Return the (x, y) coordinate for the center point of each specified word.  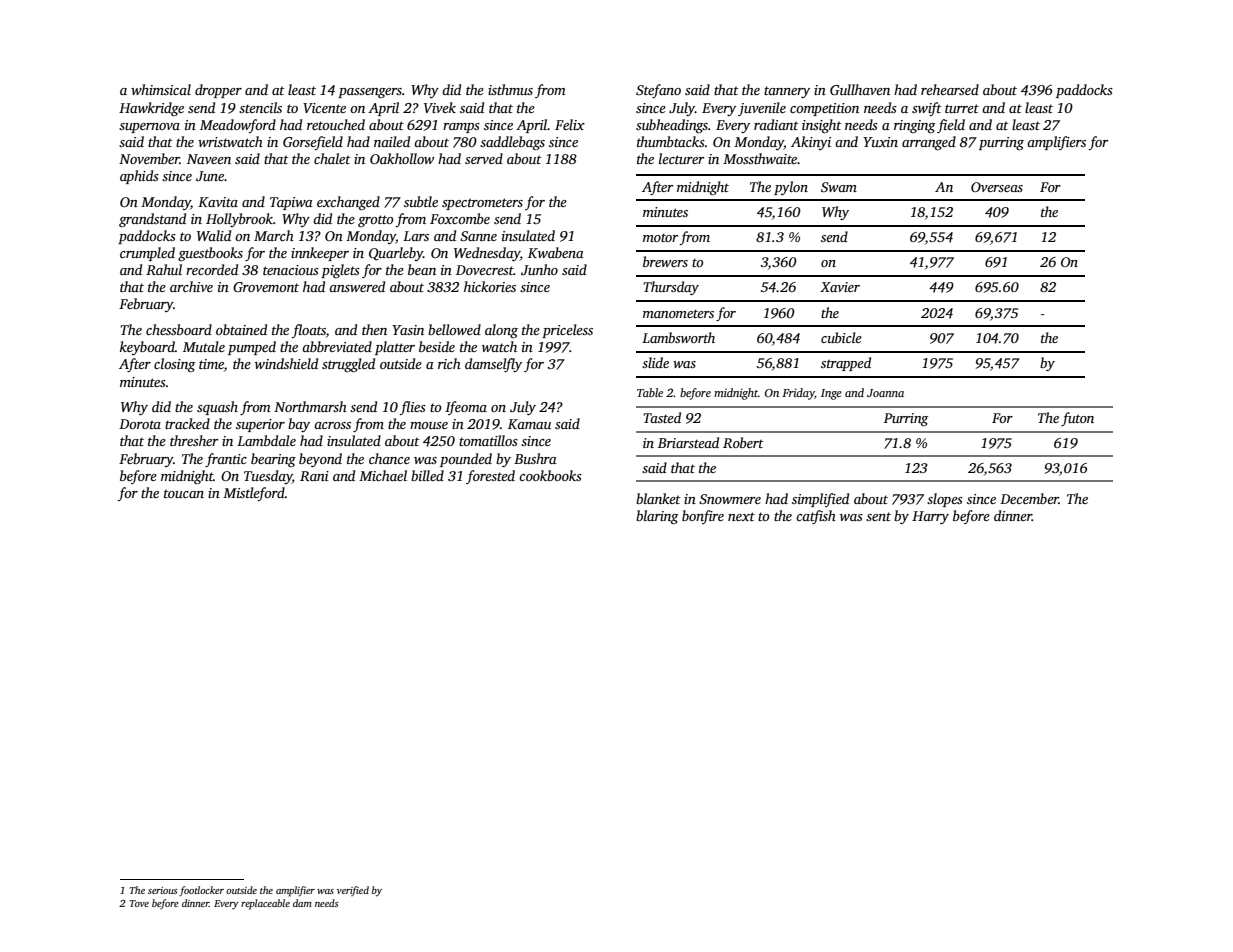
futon (1077, 419)
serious (163, 890)
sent (878, 516)
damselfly (493, 365)
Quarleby (396, 254)
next (741, 516)
